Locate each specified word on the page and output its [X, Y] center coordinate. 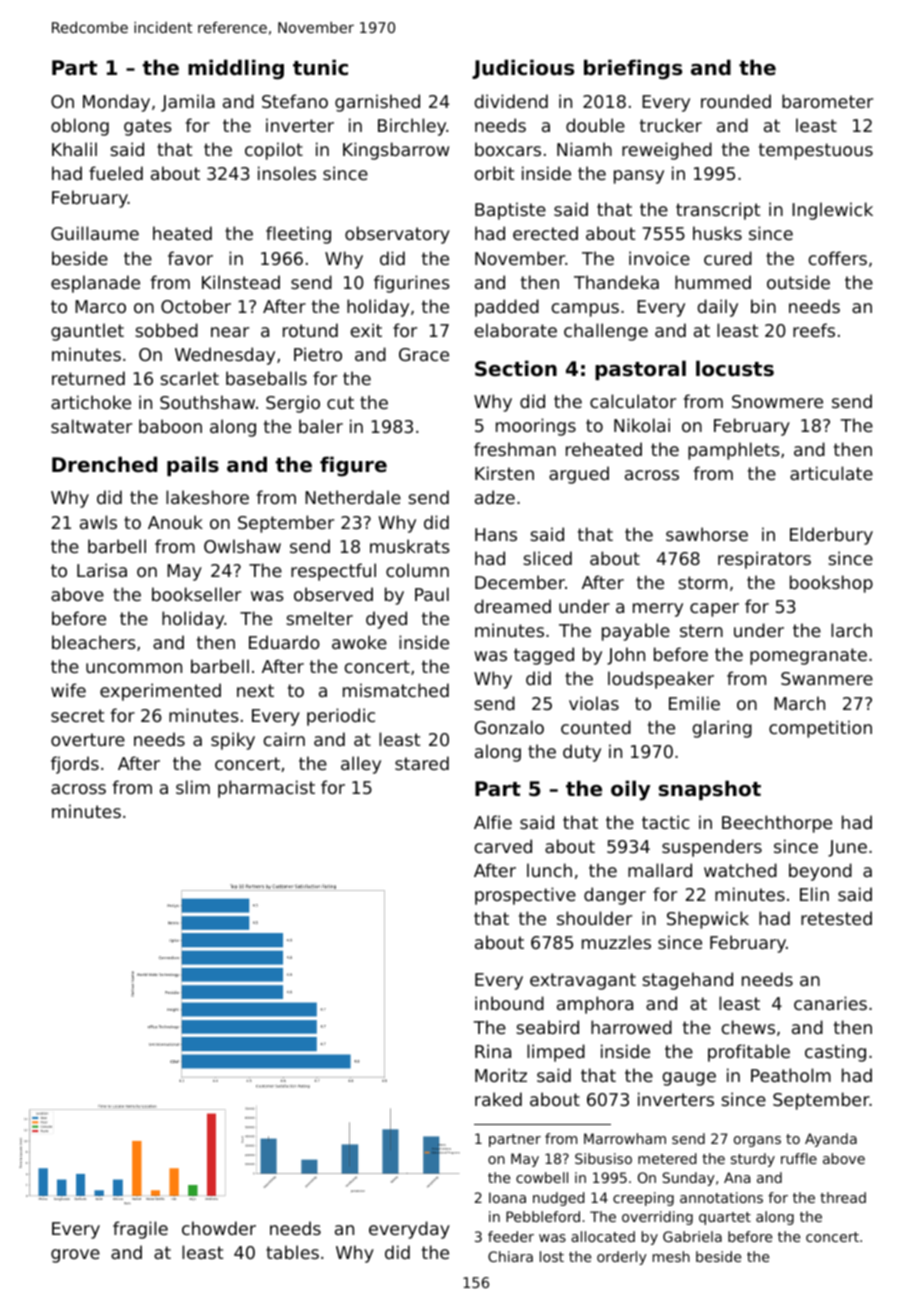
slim [193, 787]
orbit [494, 173]
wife [68, 690]
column [417, 570]
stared [422, 763]
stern [701, 630]
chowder [219, 1228]
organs [757, 1141]
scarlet [189, 378]
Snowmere [777, 401]
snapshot [710, 790]
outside [798, 282]
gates [148, 127]
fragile [140, 1230]
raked [498, 1099]
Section [516, 368]
